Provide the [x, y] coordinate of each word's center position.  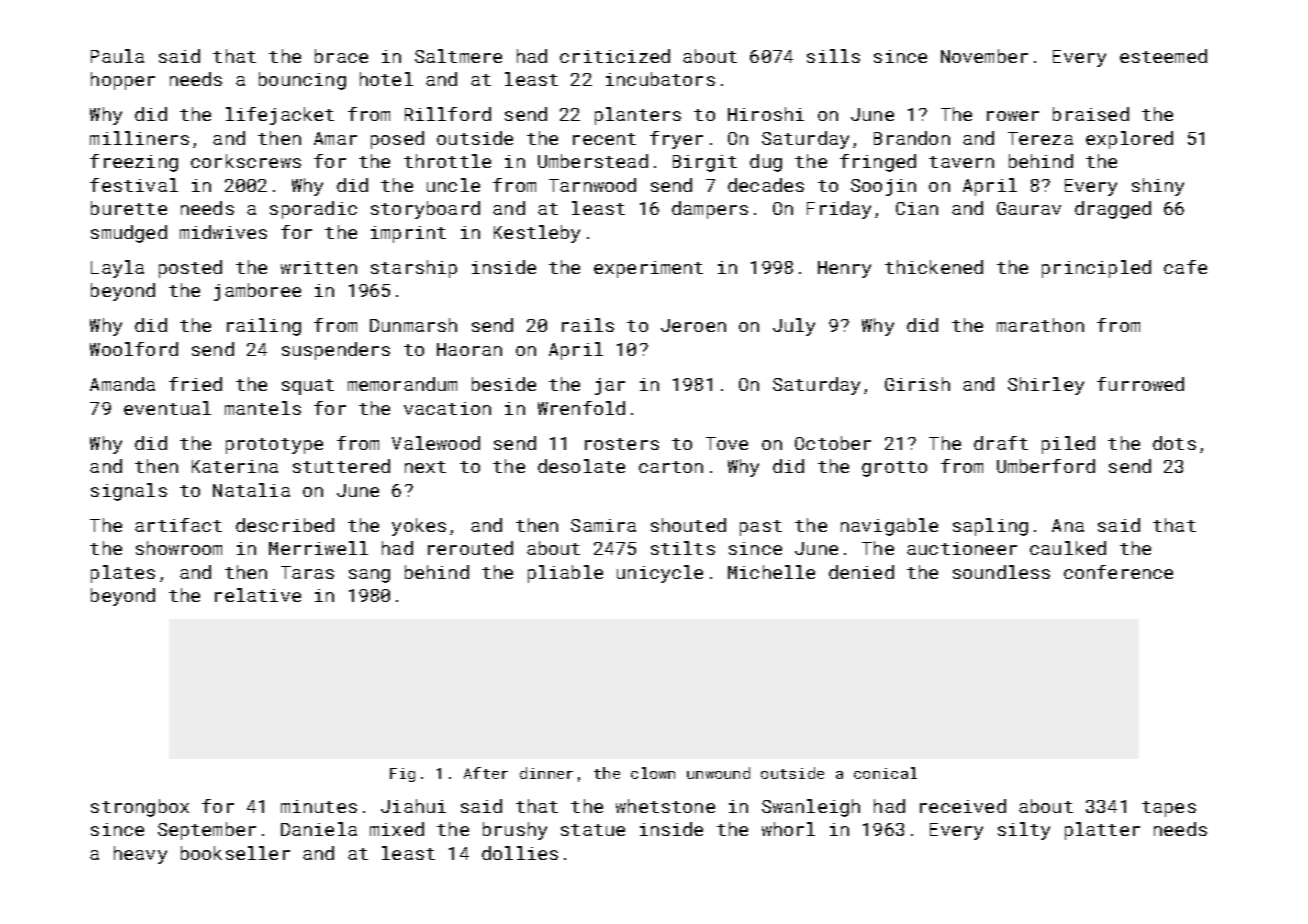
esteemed [1163, 56]
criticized [615, 56]
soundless [1001, 572]
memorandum [402, 384]
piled [1068, 445]
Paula [117, 56]
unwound [718, 773]
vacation [447, 408]
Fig [402, 775]
